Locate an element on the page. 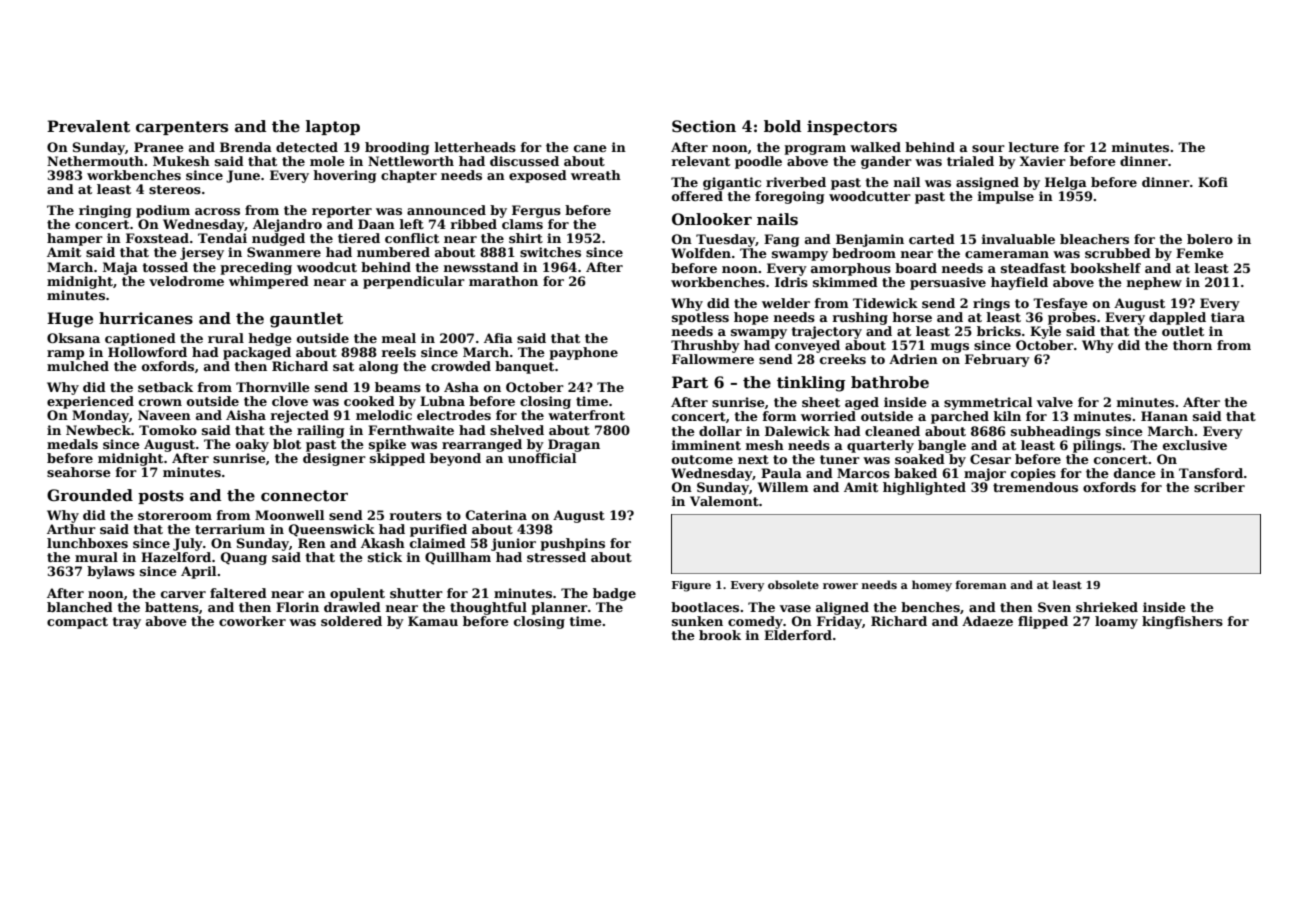  rings is located at coordinates (991, 304).
